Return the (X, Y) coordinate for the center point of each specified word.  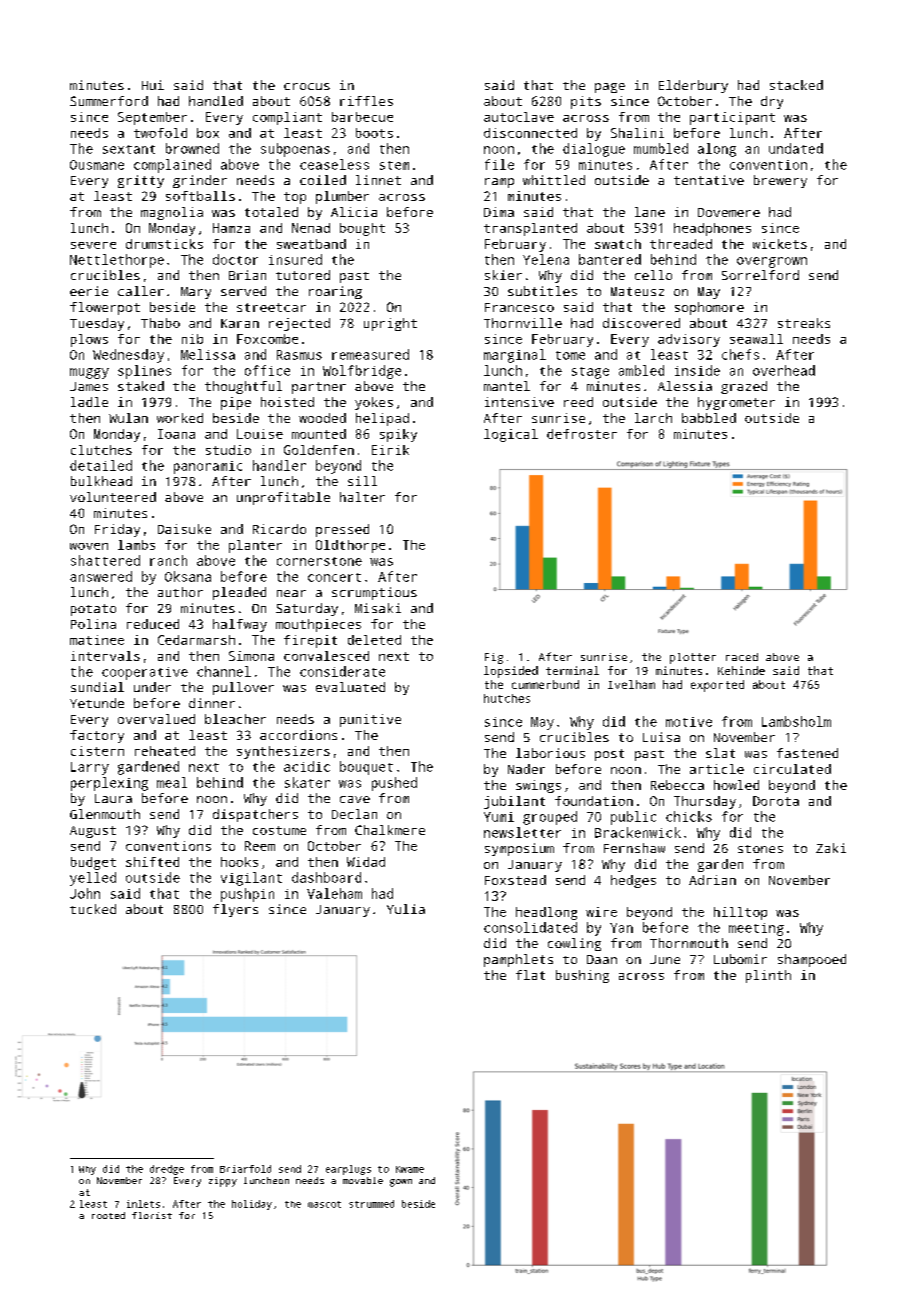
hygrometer (736, 403)
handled (216, 101)
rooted (108, 1215)
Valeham (334, 893)
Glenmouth (105, 814)
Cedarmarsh (196, 640)
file (499, 164)
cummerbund (545, 684)
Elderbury (693, 86)
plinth (768, 976)
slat (720, 753)
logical (511, 435)
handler (279, 465)
